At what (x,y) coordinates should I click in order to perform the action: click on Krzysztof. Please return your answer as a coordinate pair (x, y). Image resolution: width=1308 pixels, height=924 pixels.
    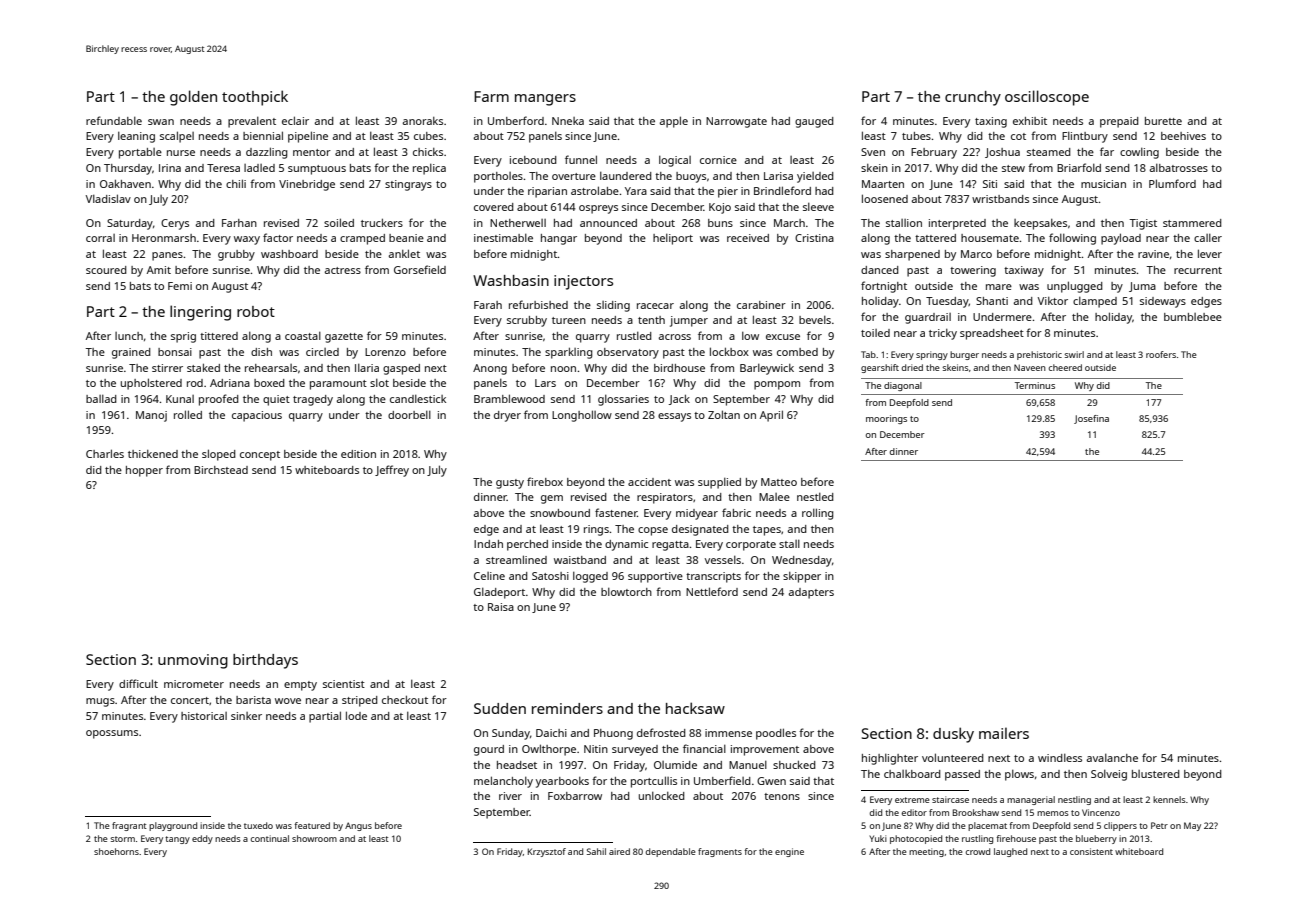
    Looking at the image, I should click on (547, 852).
